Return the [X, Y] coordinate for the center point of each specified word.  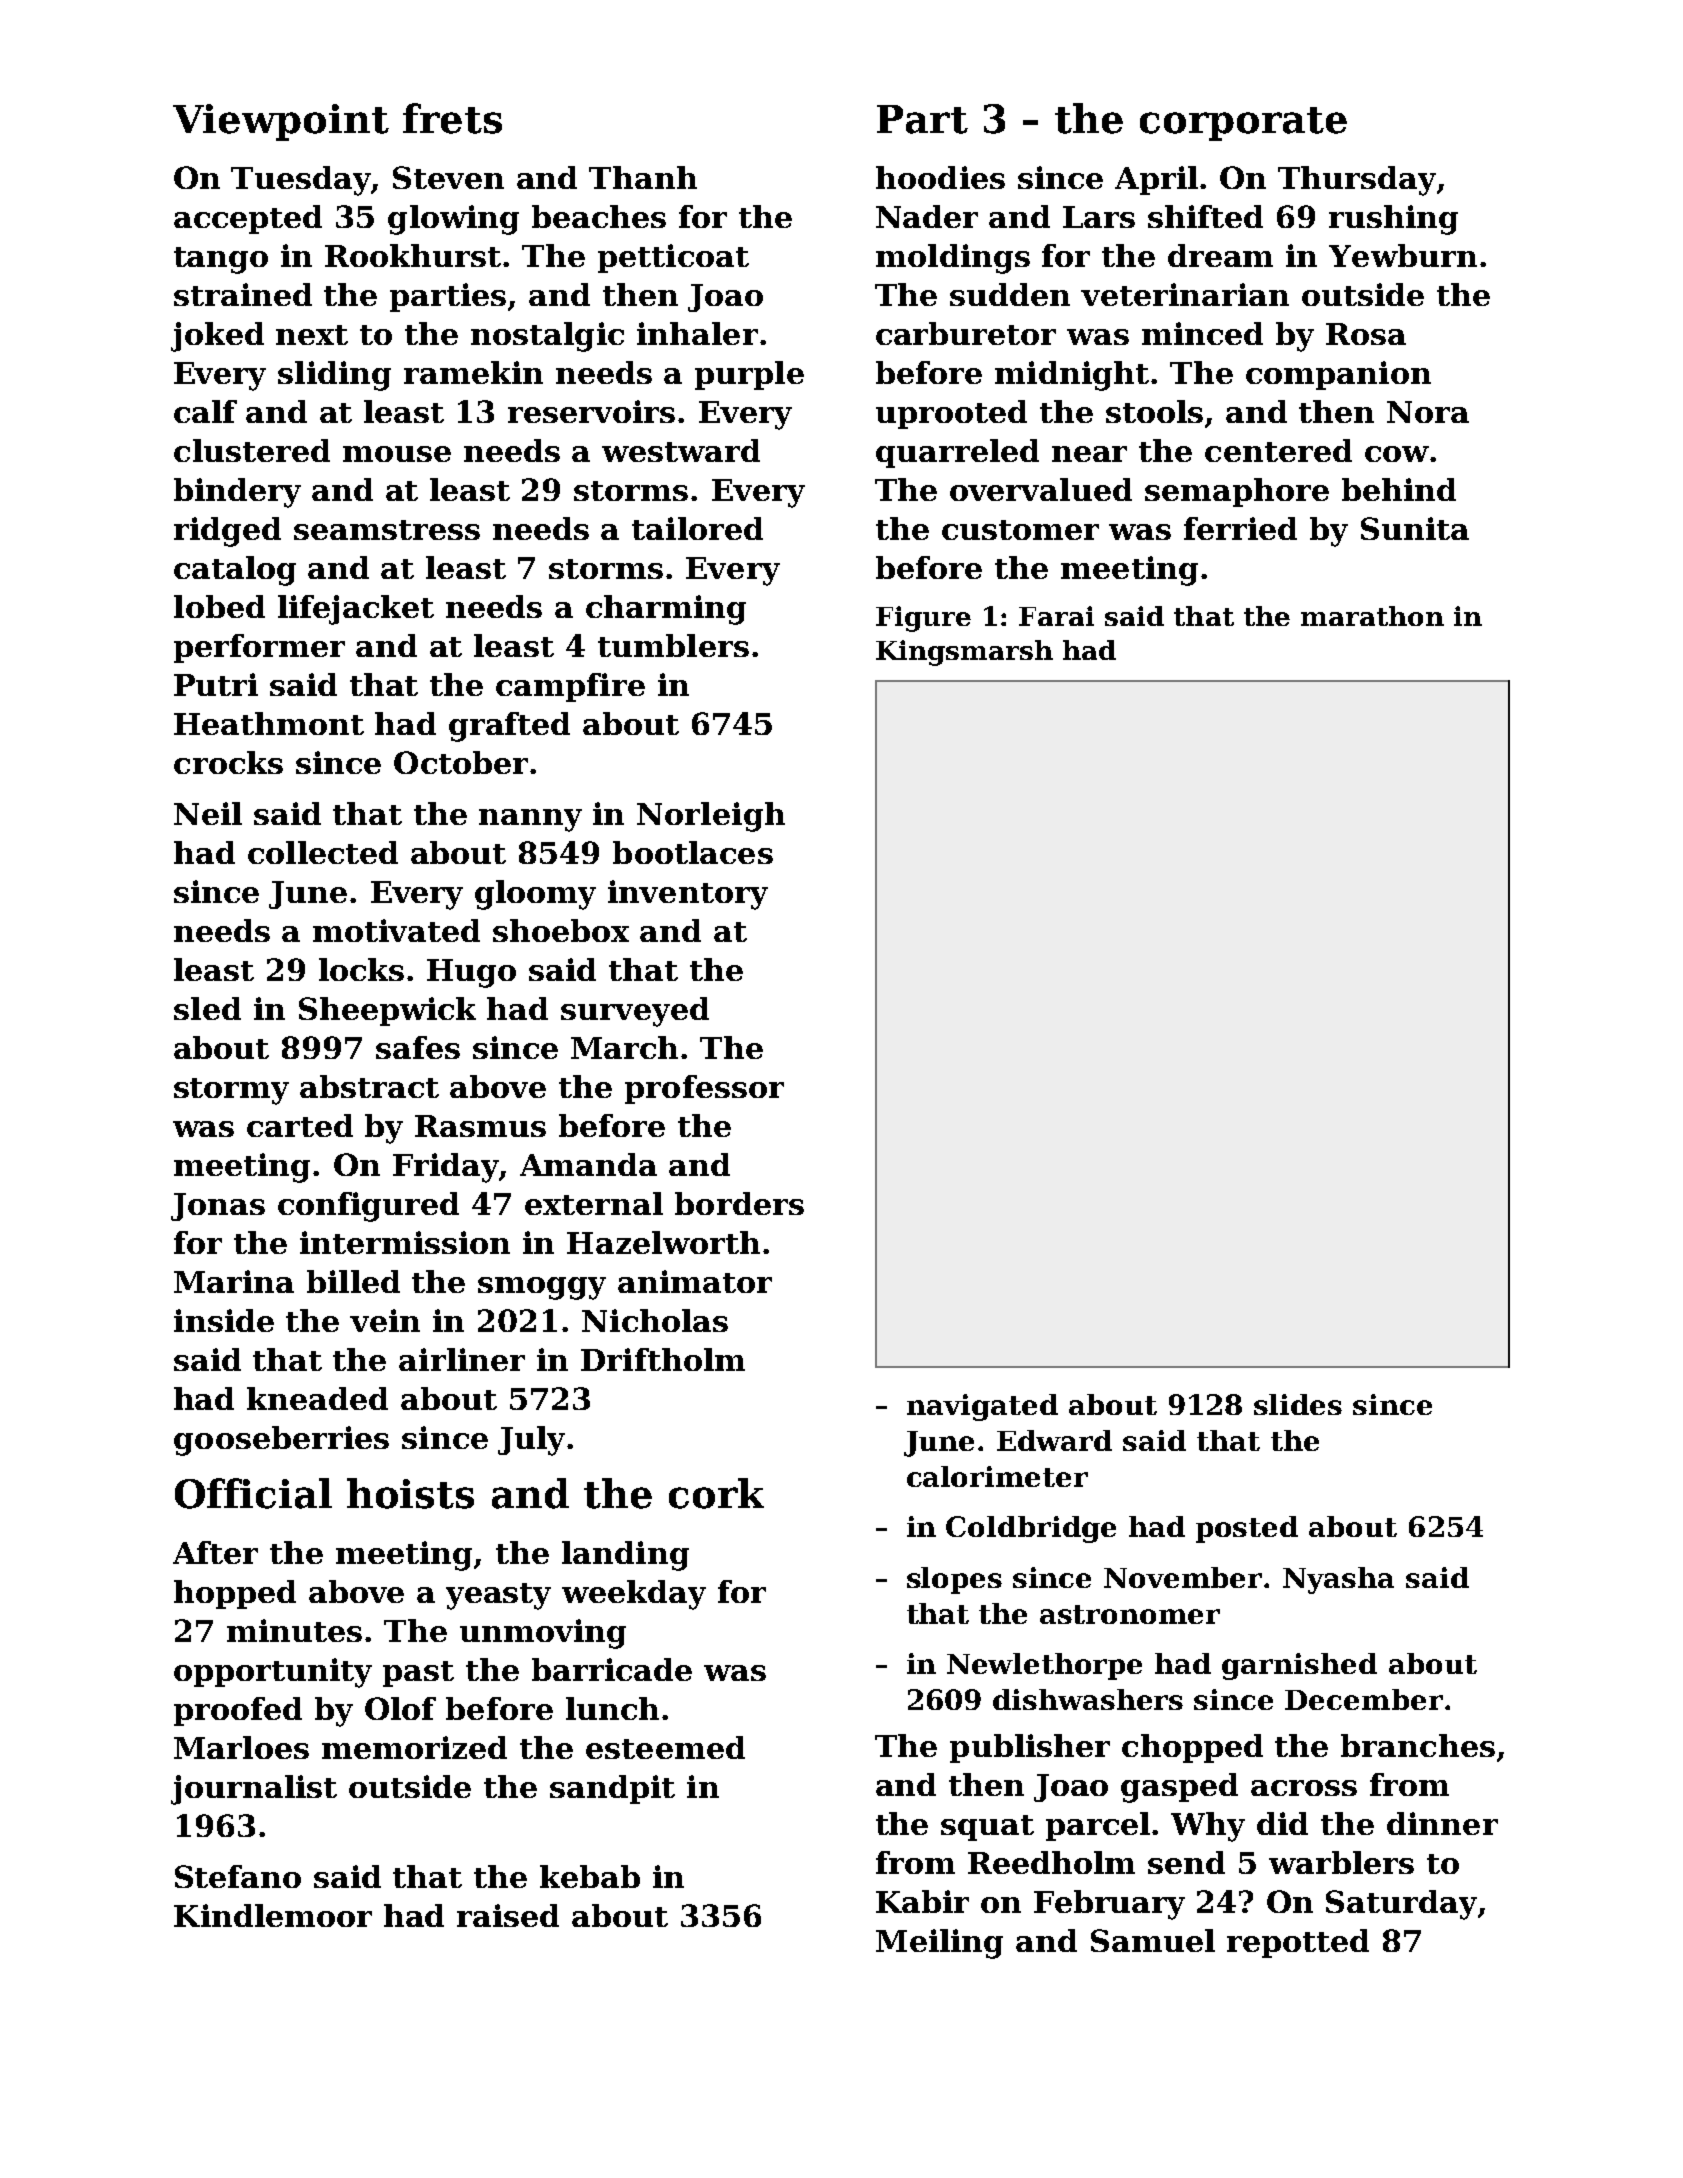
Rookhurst [413, 255]
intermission [405, 1242]
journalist [254, 1790]
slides [1298, 1404]
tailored [697, 528]
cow [1397, 454]
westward [681, 450]
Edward [1054, 1440]
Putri [216, 684]
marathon [1372, 616]
